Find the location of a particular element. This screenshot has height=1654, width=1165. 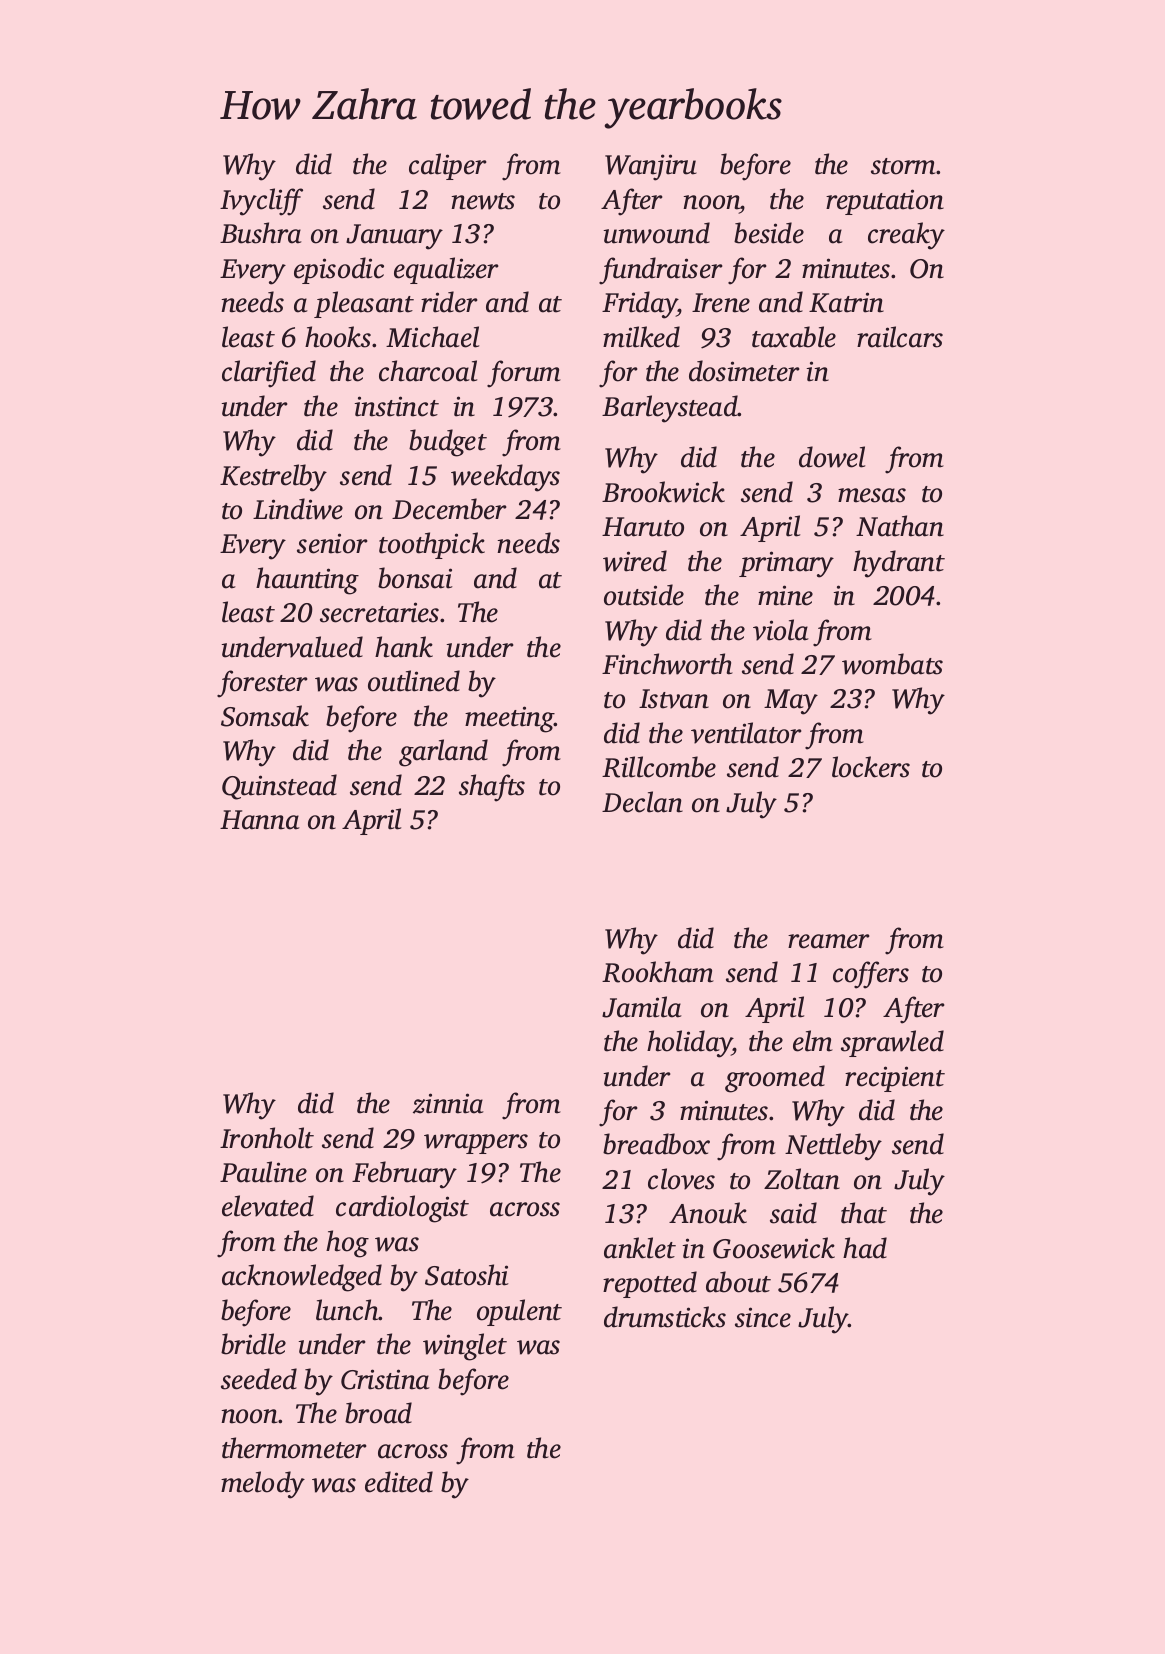

episodic is located at coordinates (339, 270).
